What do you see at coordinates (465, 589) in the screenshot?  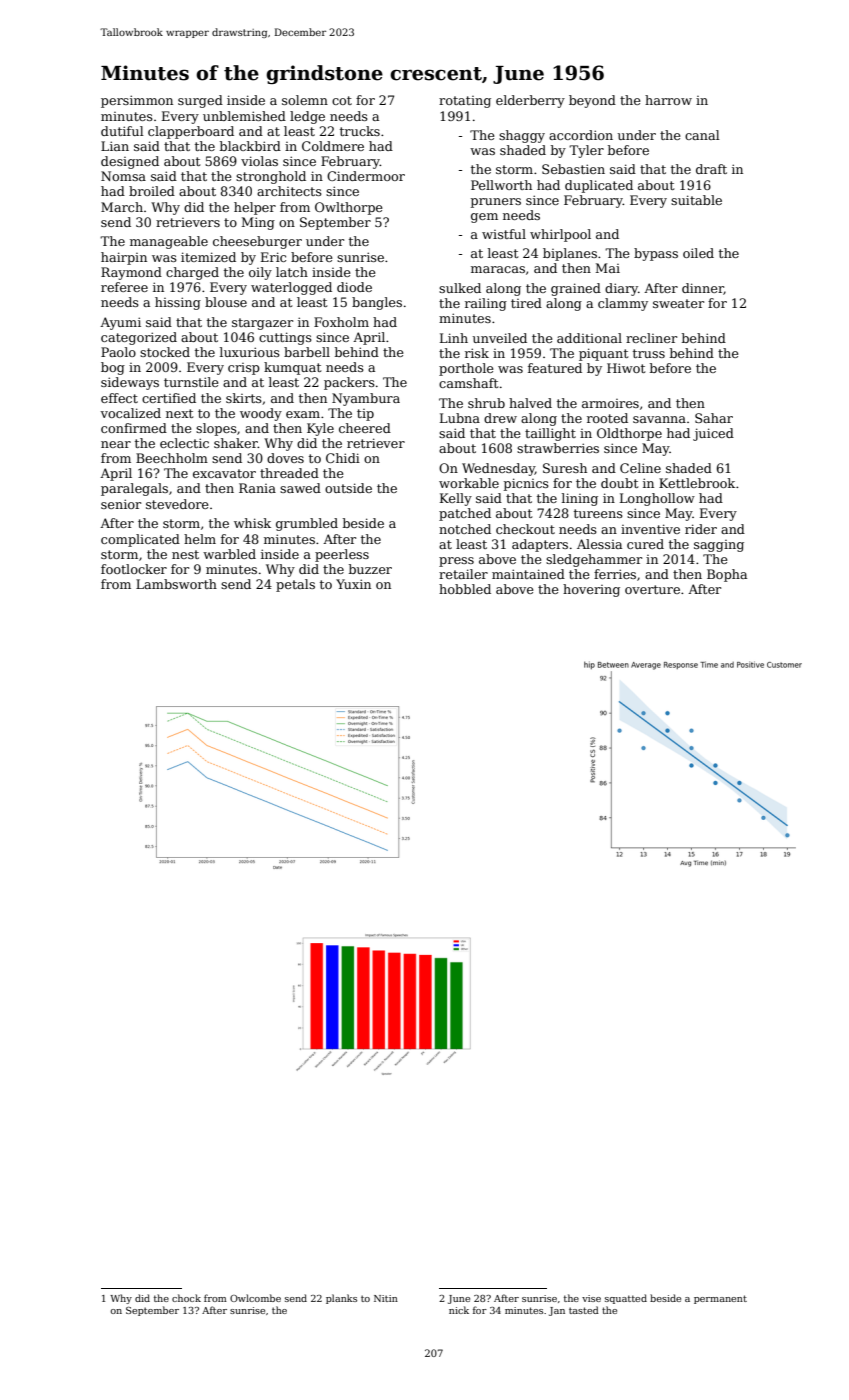 I see `hobbled` at bounding box center [465, 589].
